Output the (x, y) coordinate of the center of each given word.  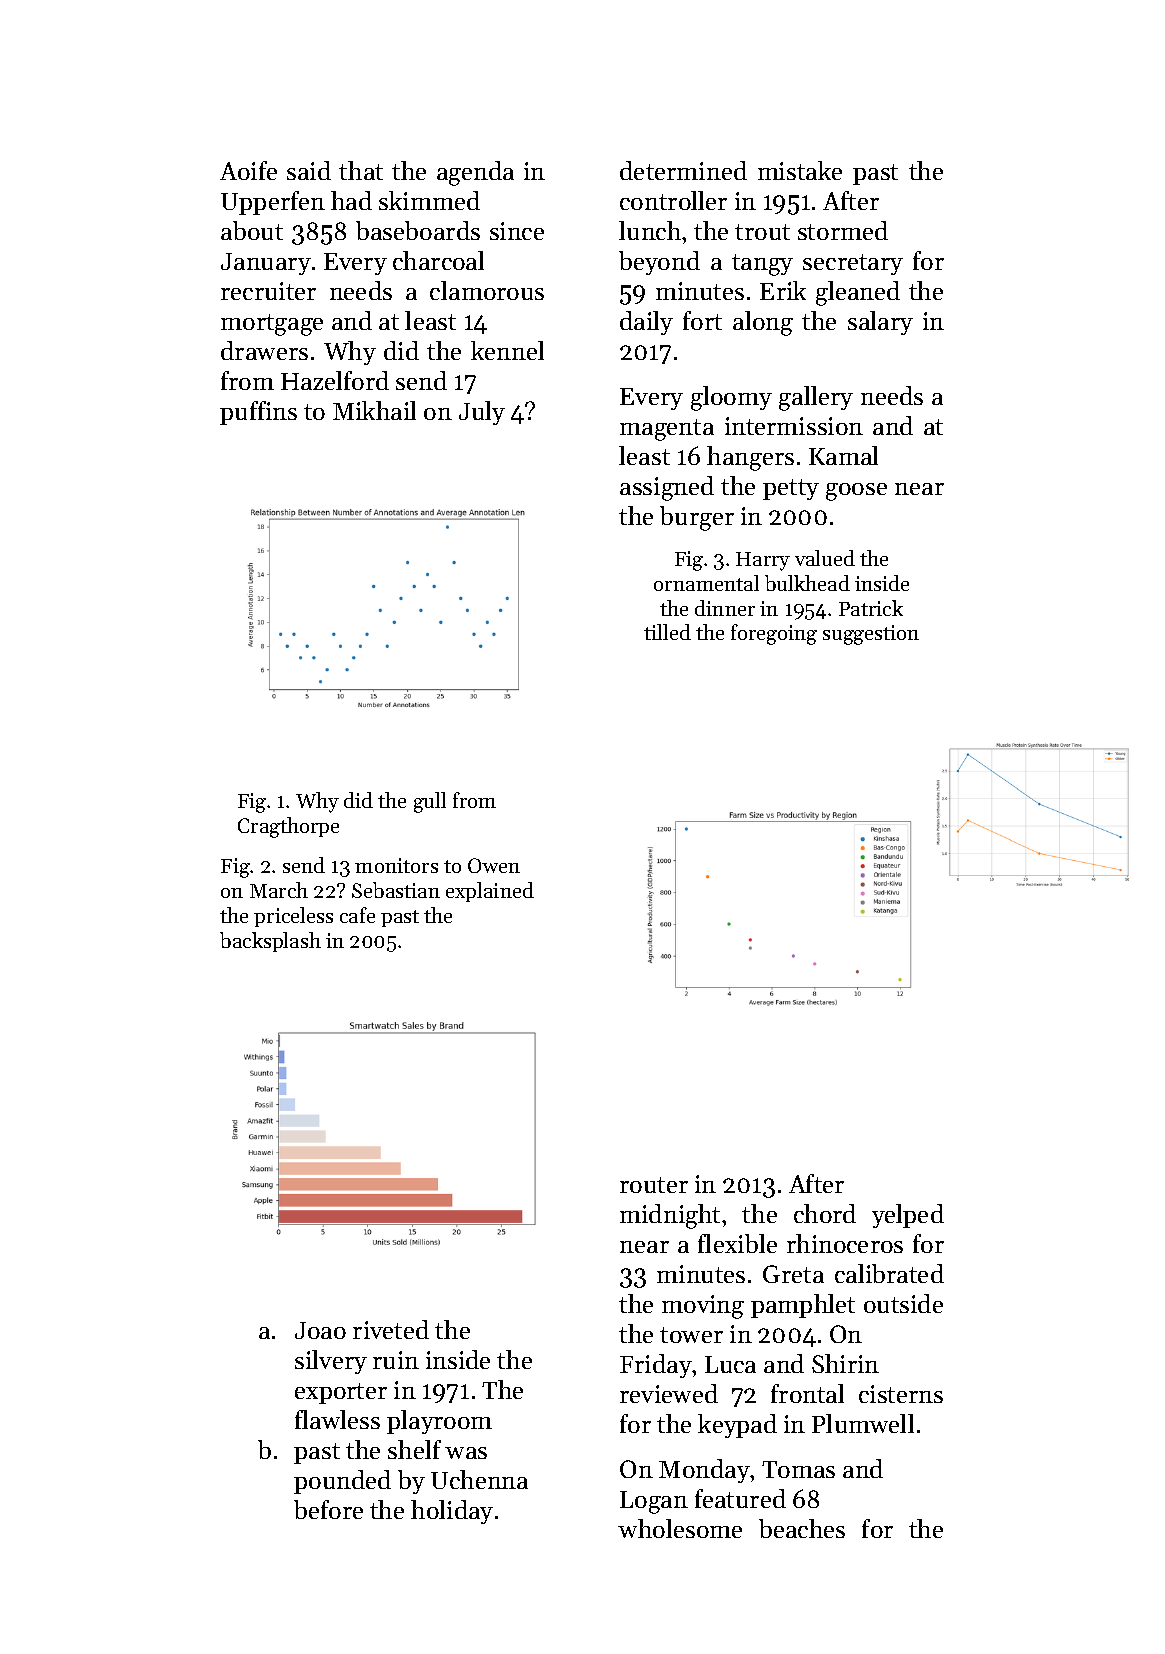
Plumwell (863, 1423)
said (309, 170)
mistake (800, 170)
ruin (396, 1360)
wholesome (680, 1528)
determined (683, 170)
